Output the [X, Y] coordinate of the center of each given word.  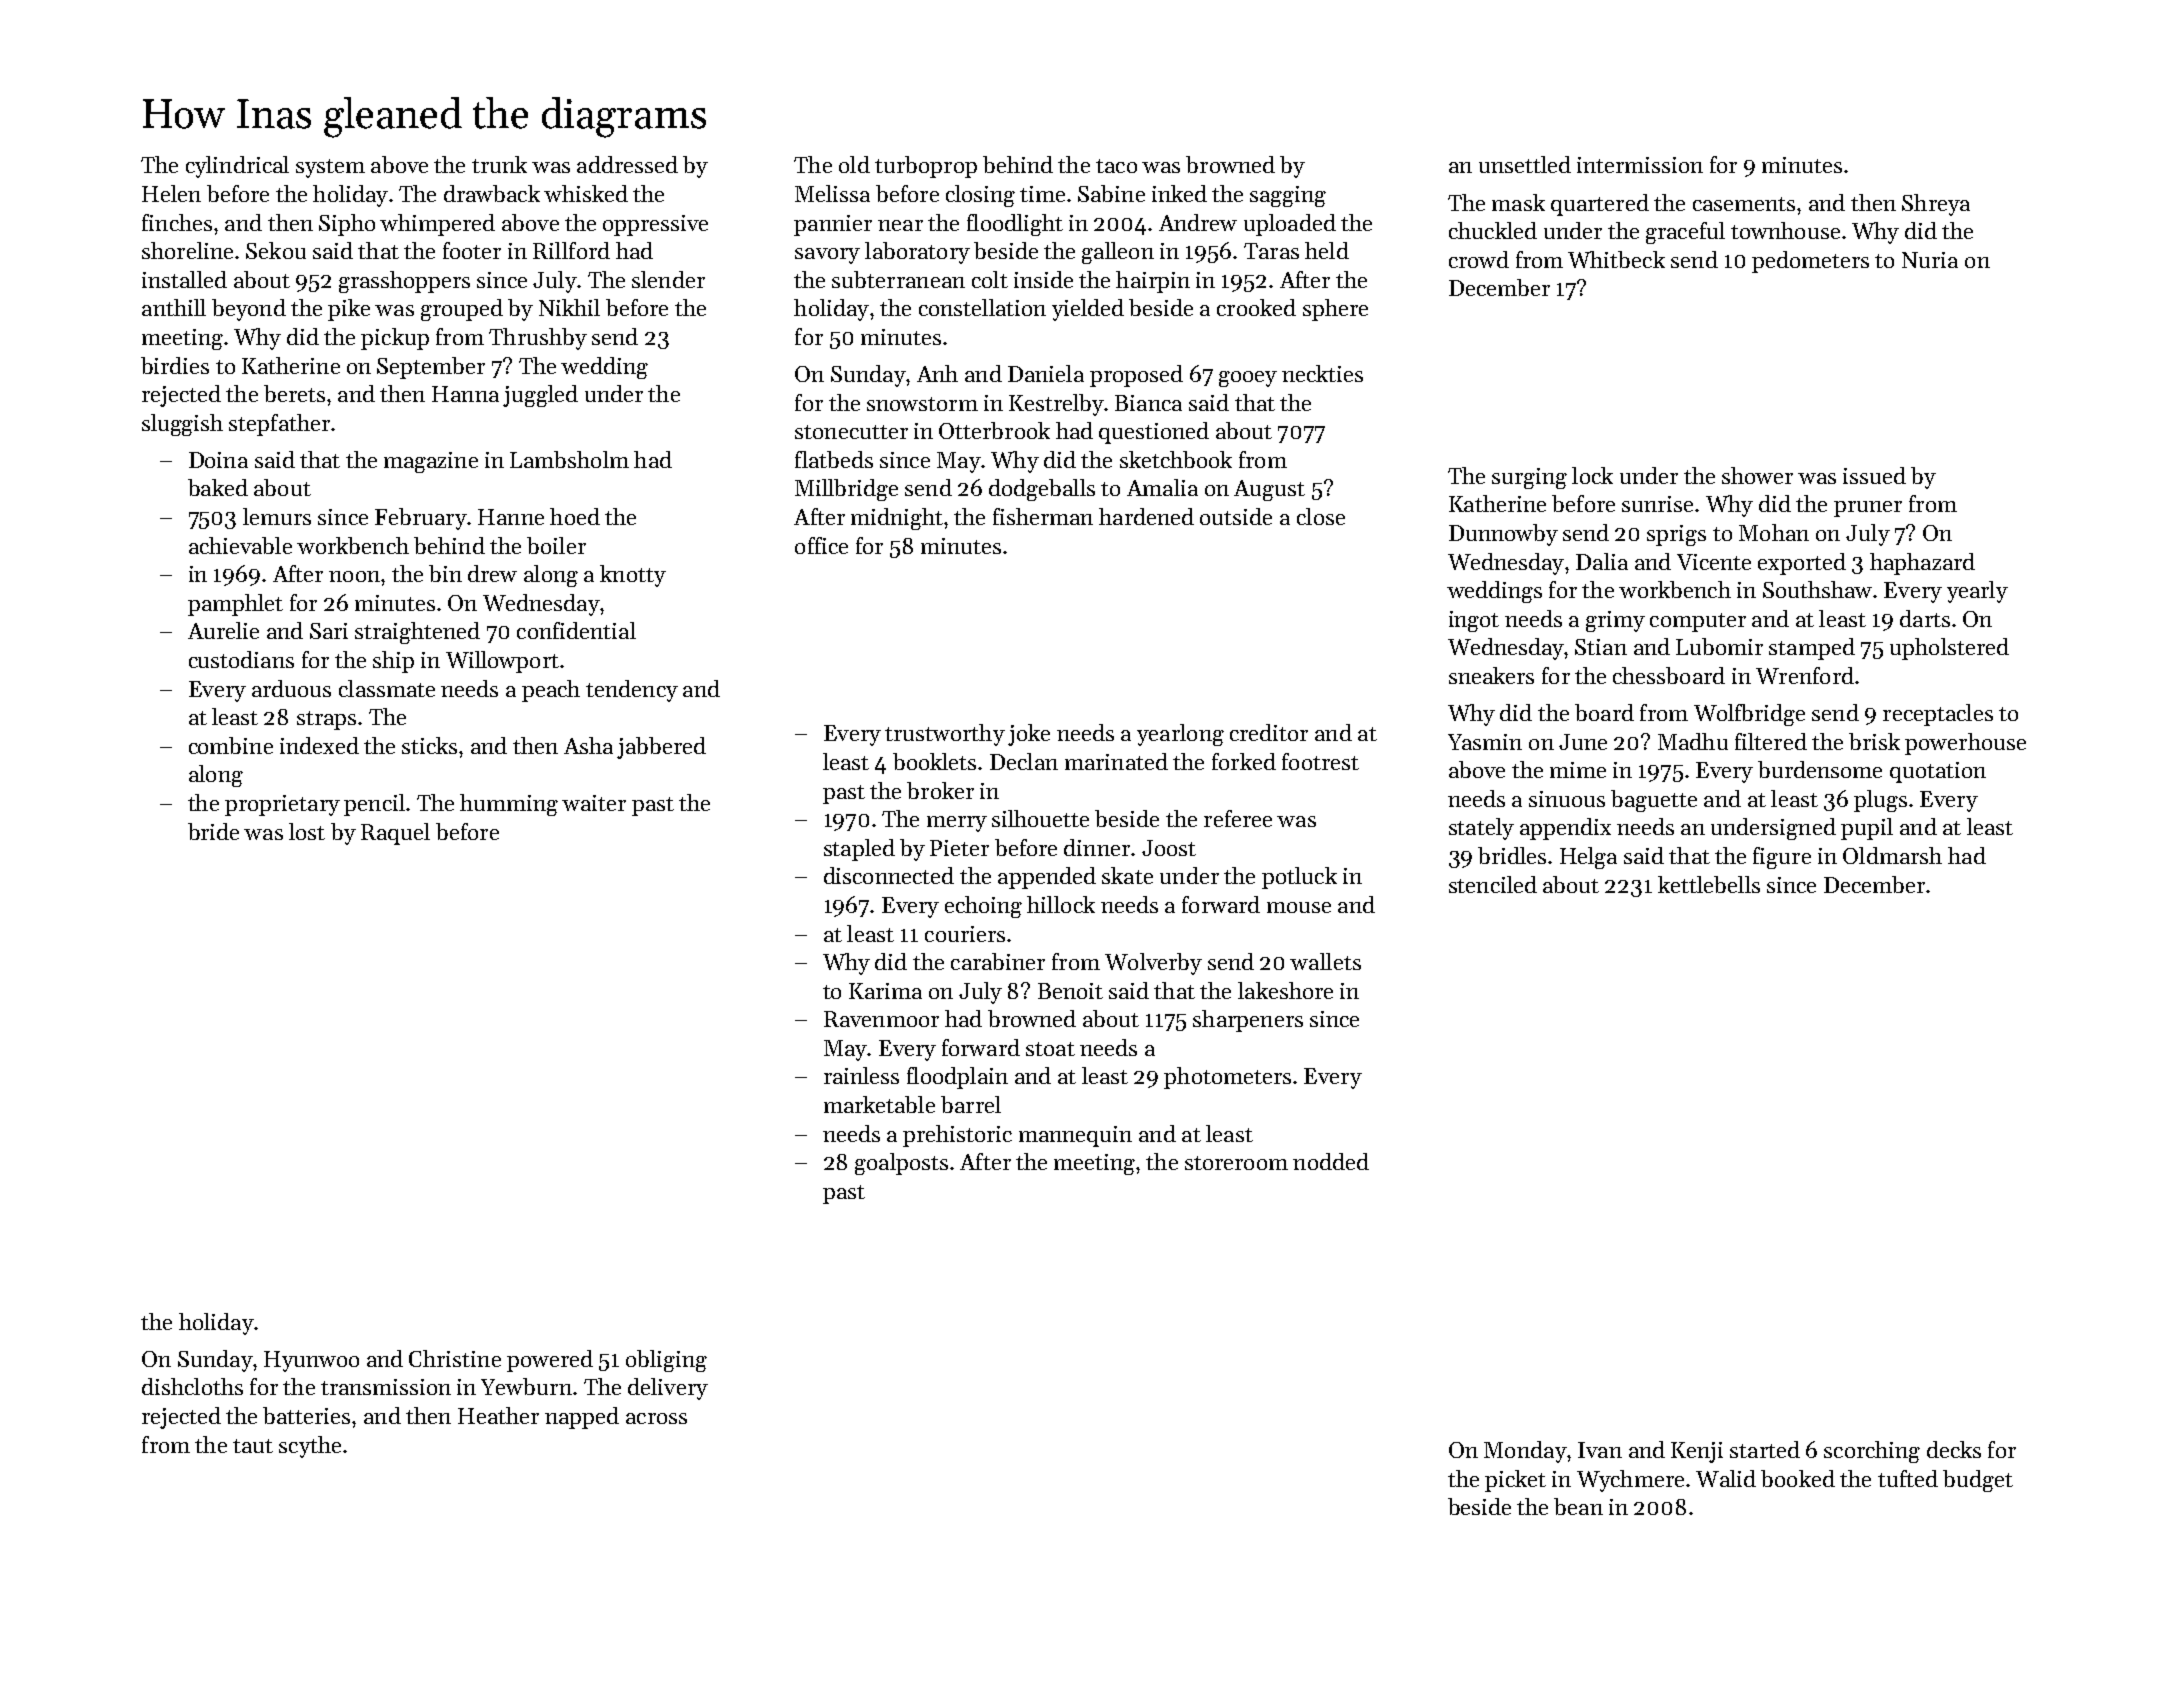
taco [1116, 166]
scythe [310, 1447]
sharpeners [1248, 1021]
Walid [1726, 1478]
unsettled [1525, 164]
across [656, 1418]
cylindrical [237, 167]
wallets [1325, 961]
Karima [885, 991]
